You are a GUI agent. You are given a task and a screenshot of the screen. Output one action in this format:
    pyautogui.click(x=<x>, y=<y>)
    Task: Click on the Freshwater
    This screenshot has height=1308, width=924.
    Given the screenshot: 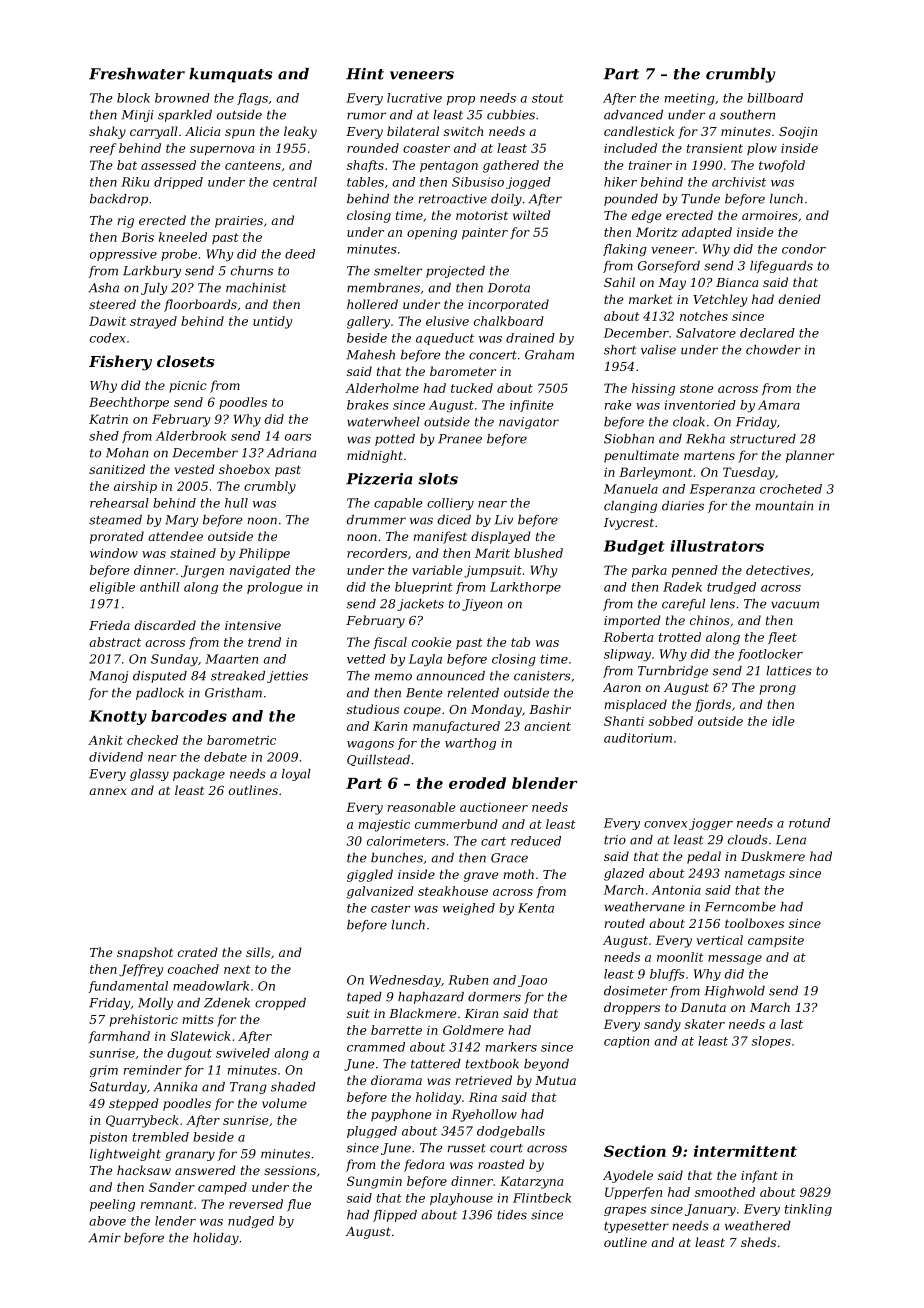 What is the action you would take?
    pyautogui.click(x=137, y=74)
